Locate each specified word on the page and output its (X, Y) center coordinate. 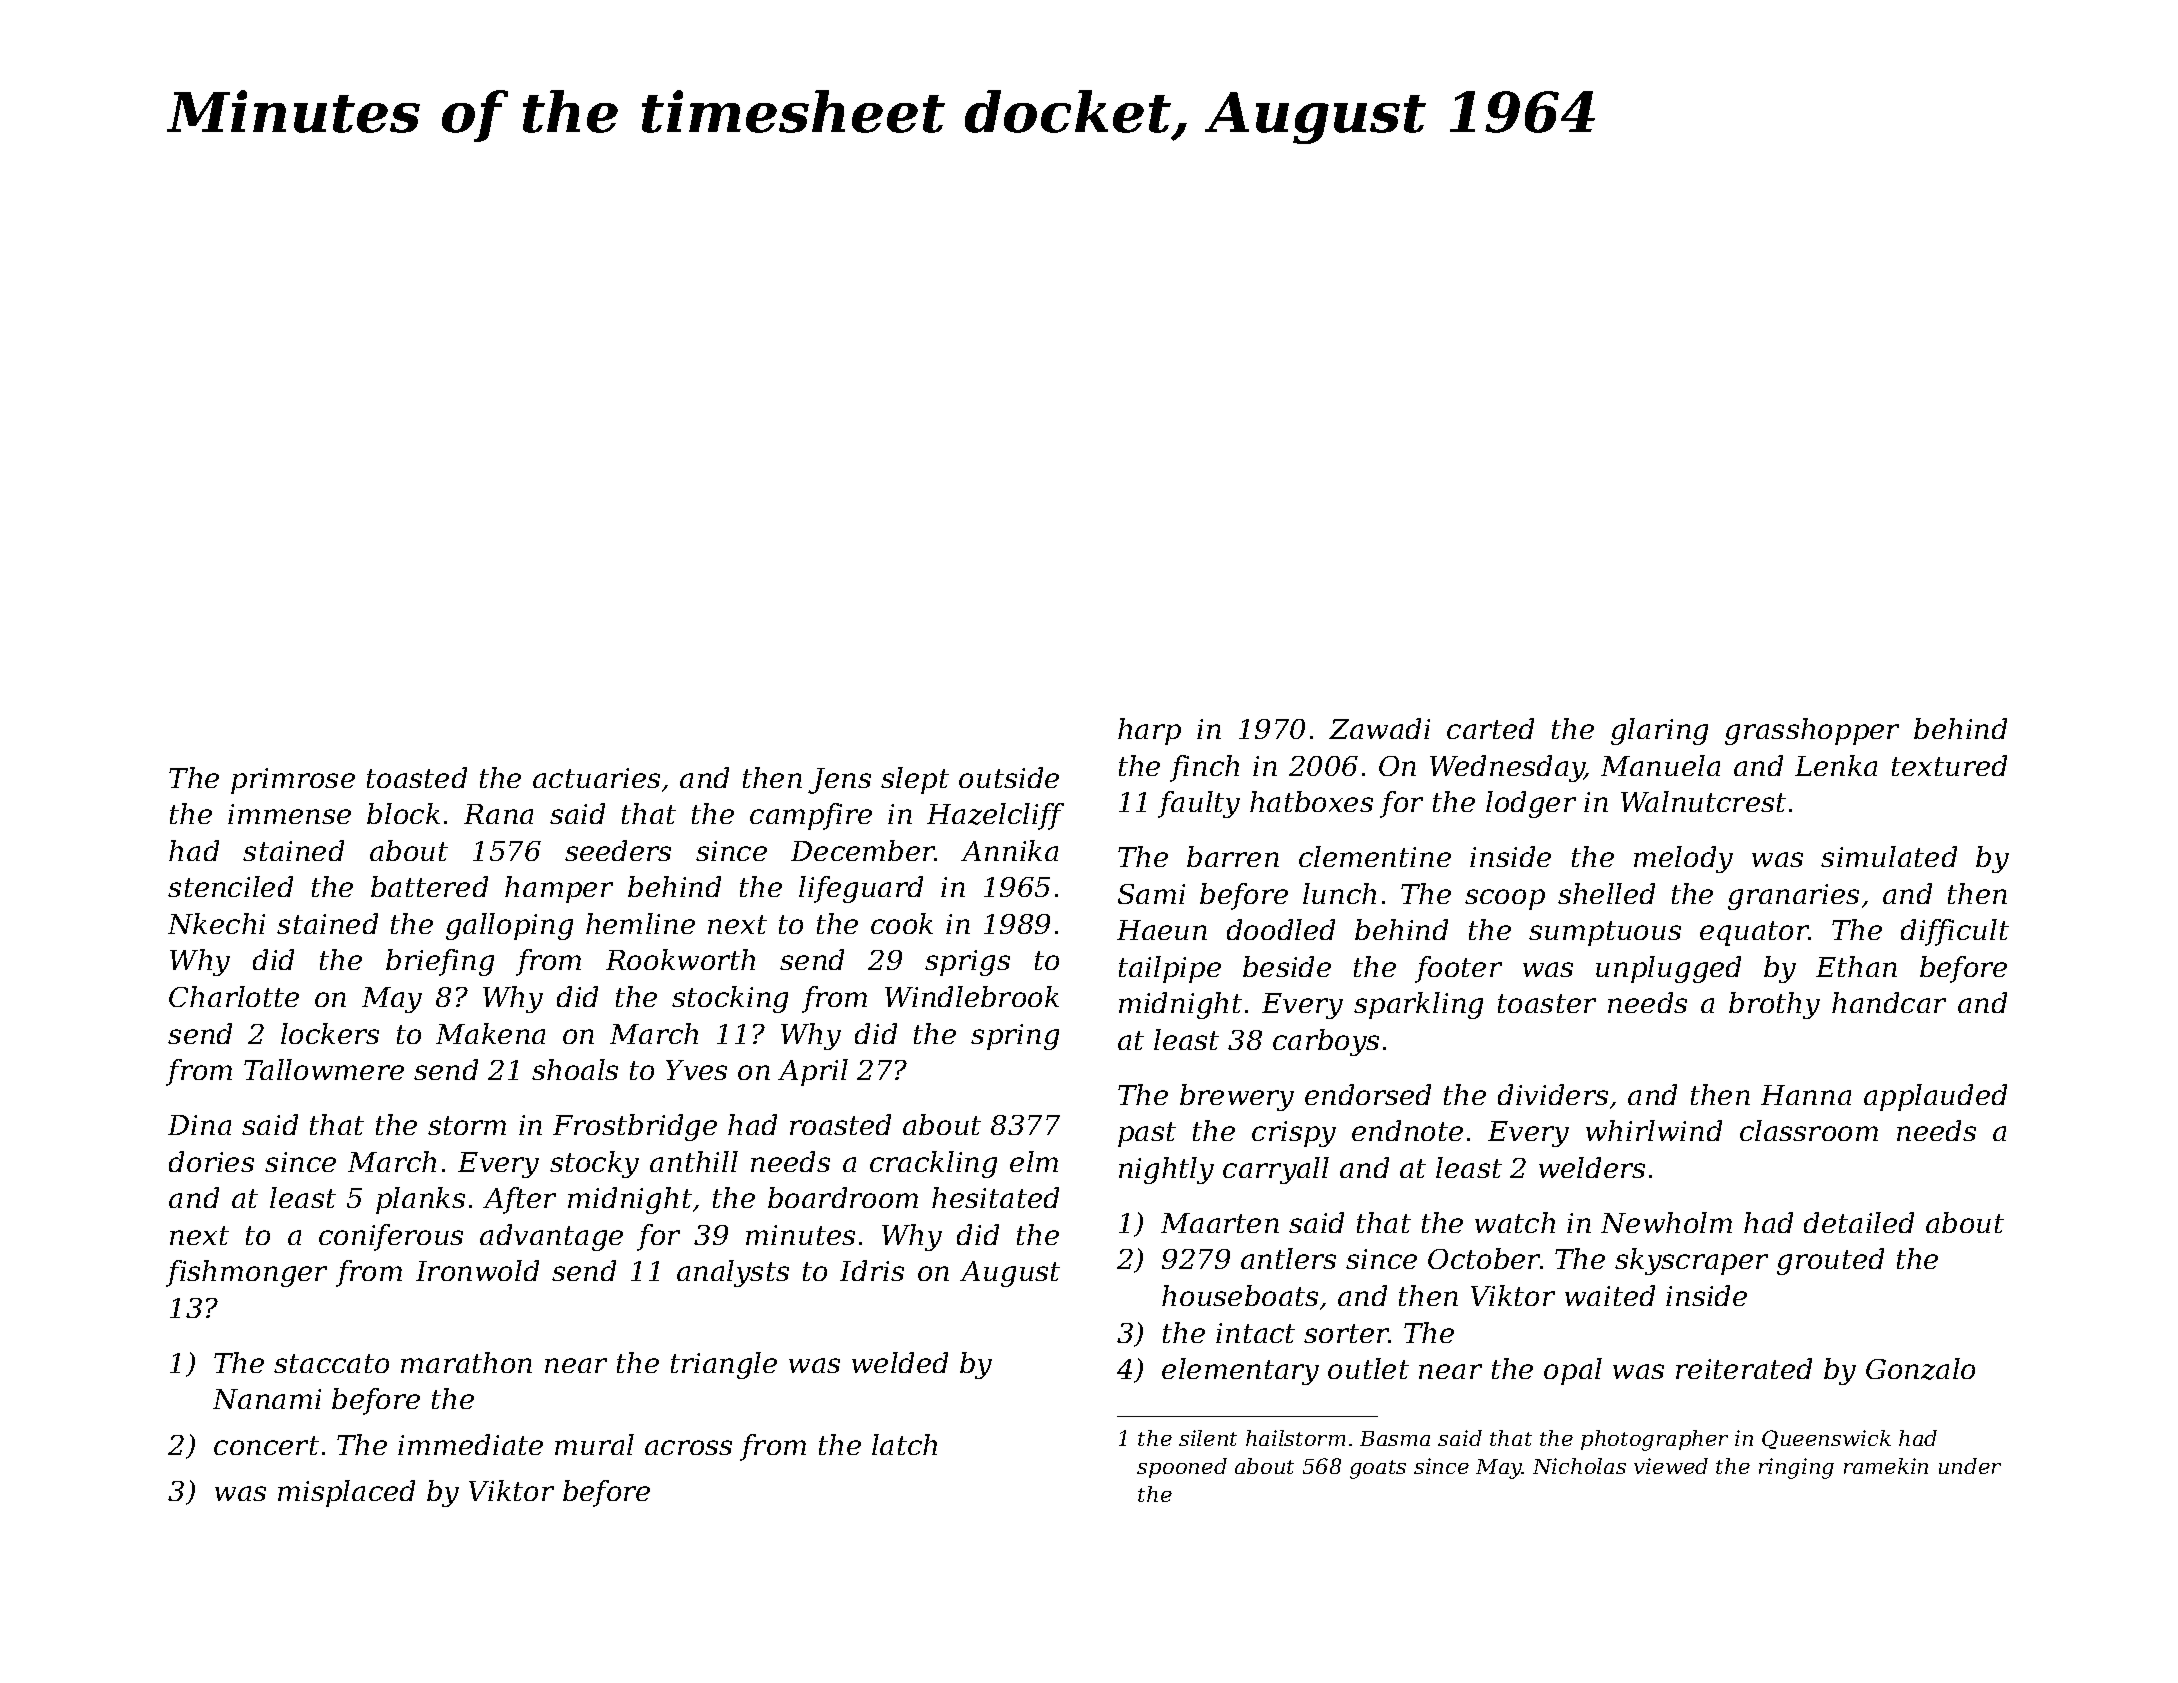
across (688, 1447)
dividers (1553, 1094)
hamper (559, 889)
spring (1015, 1037)
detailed (1859, 1222)
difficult (1955, 932)
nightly (1166, 1170)
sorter (1346, 1333)
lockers (330, 1033)
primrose (293, 781)
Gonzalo (1920, 1369)
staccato (331, 1363)
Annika (1009, 850)
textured (1949, 765)
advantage (551, 1237)
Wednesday (1507, 768)
